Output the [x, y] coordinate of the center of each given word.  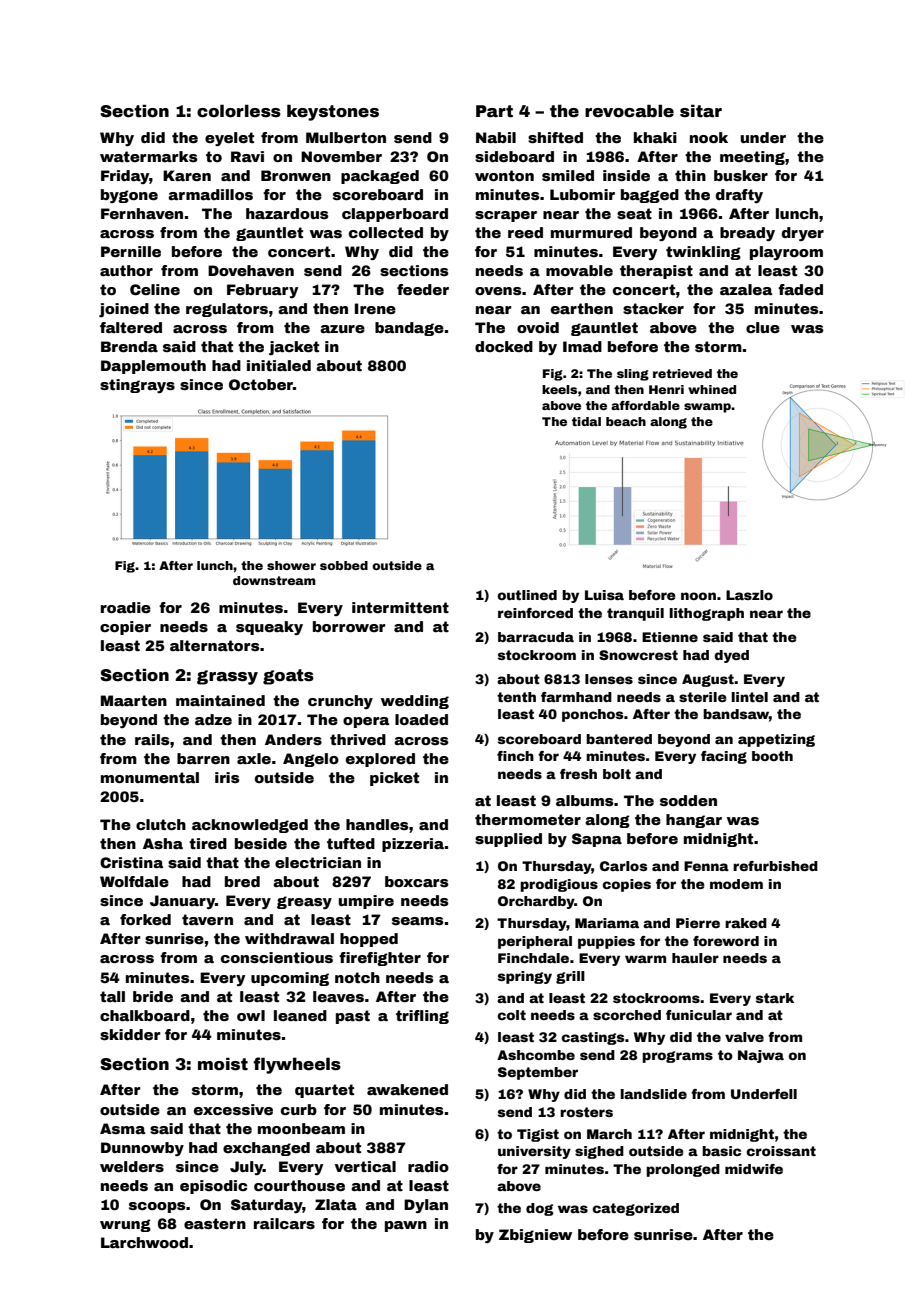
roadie [126, 607]
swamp [707, 408]
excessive [233, 1109]
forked [145, 919]
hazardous [287, 213]
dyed [731, 656]
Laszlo [749, 595]
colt [511, 1015]
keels [559, 389]
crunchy [340, 702]
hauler [695, 958]
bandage [409, 329]
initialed [279, 365]
